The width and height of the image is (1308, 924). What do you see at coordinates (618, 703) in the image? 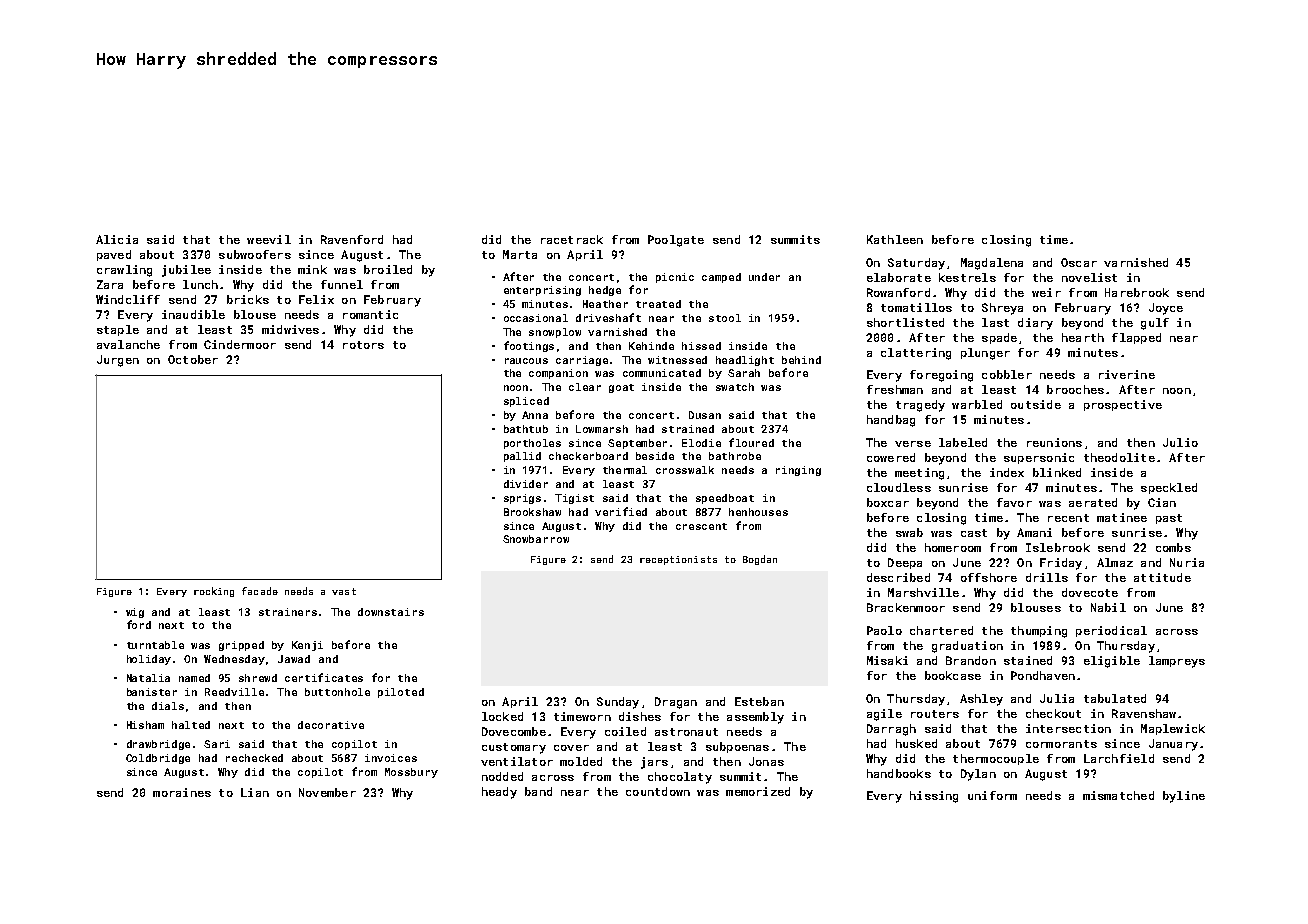
I see `Sunday` at bounding box center [618, 703].
